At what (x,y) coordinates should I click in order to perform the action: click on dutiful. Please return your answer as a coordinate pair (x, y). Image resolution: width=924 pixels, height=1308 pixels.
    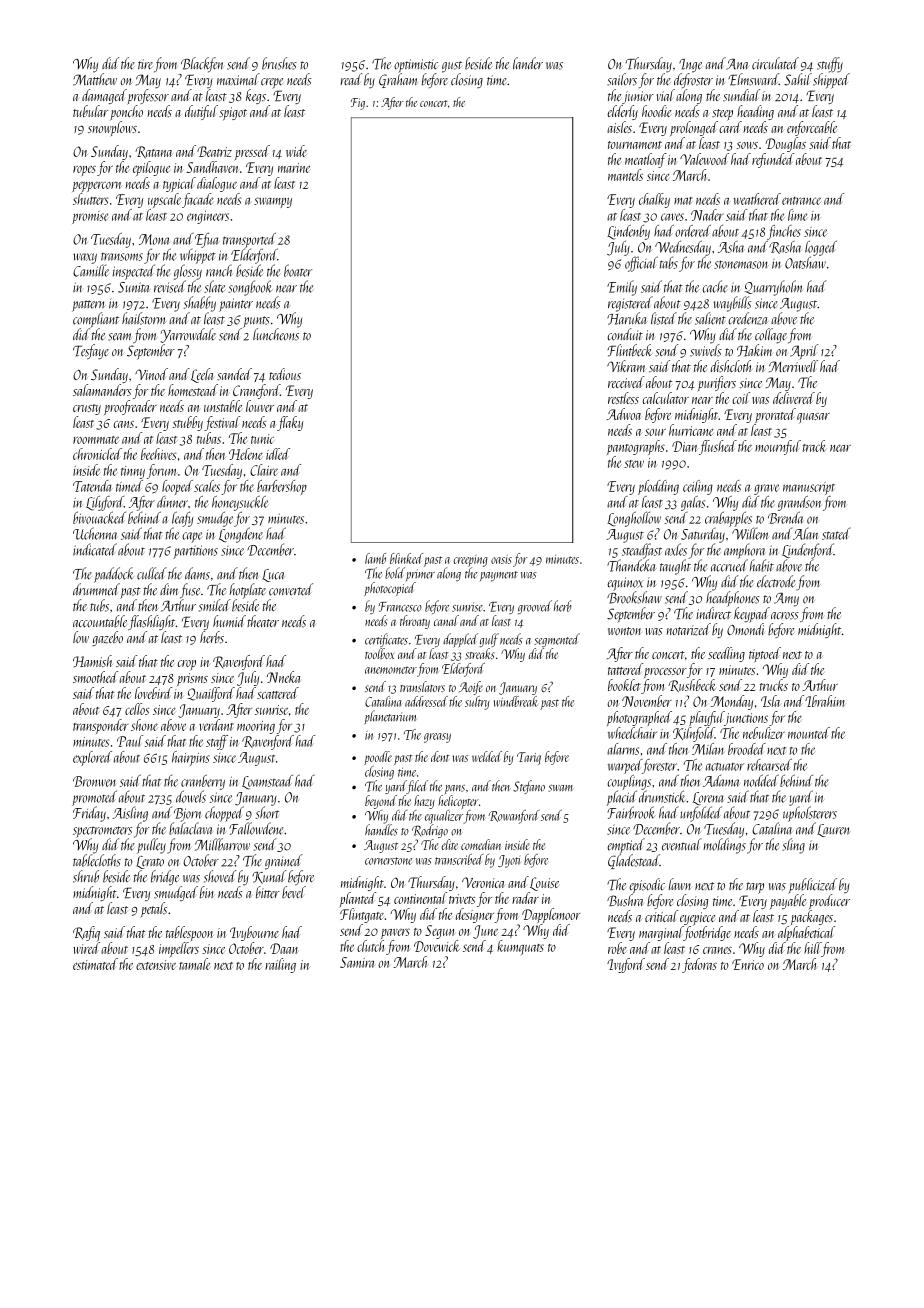
    Looking at the image, I should click on (201, 112).
